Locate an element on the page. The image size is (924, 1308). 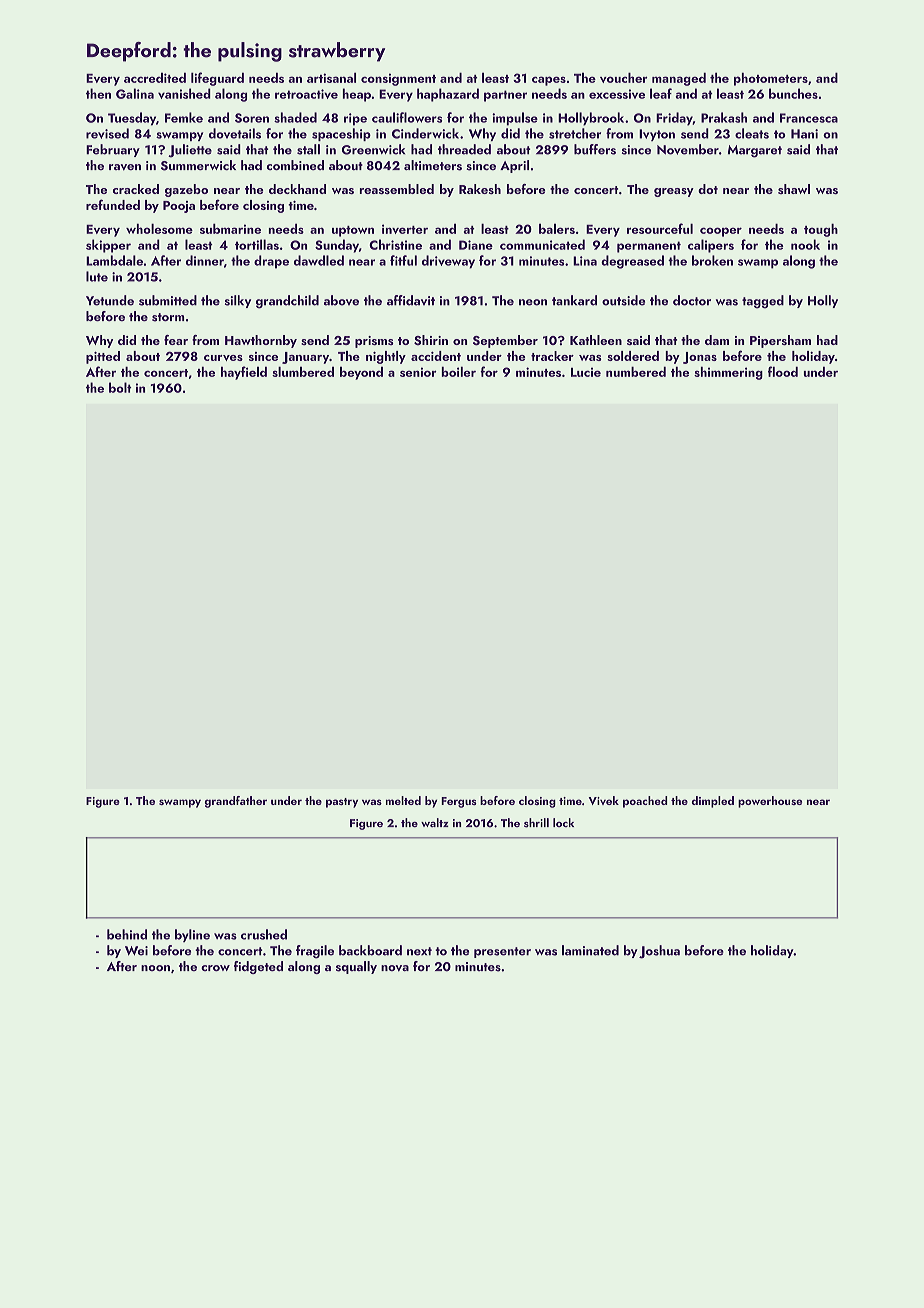
flood is located at coordinates (783, 371).
